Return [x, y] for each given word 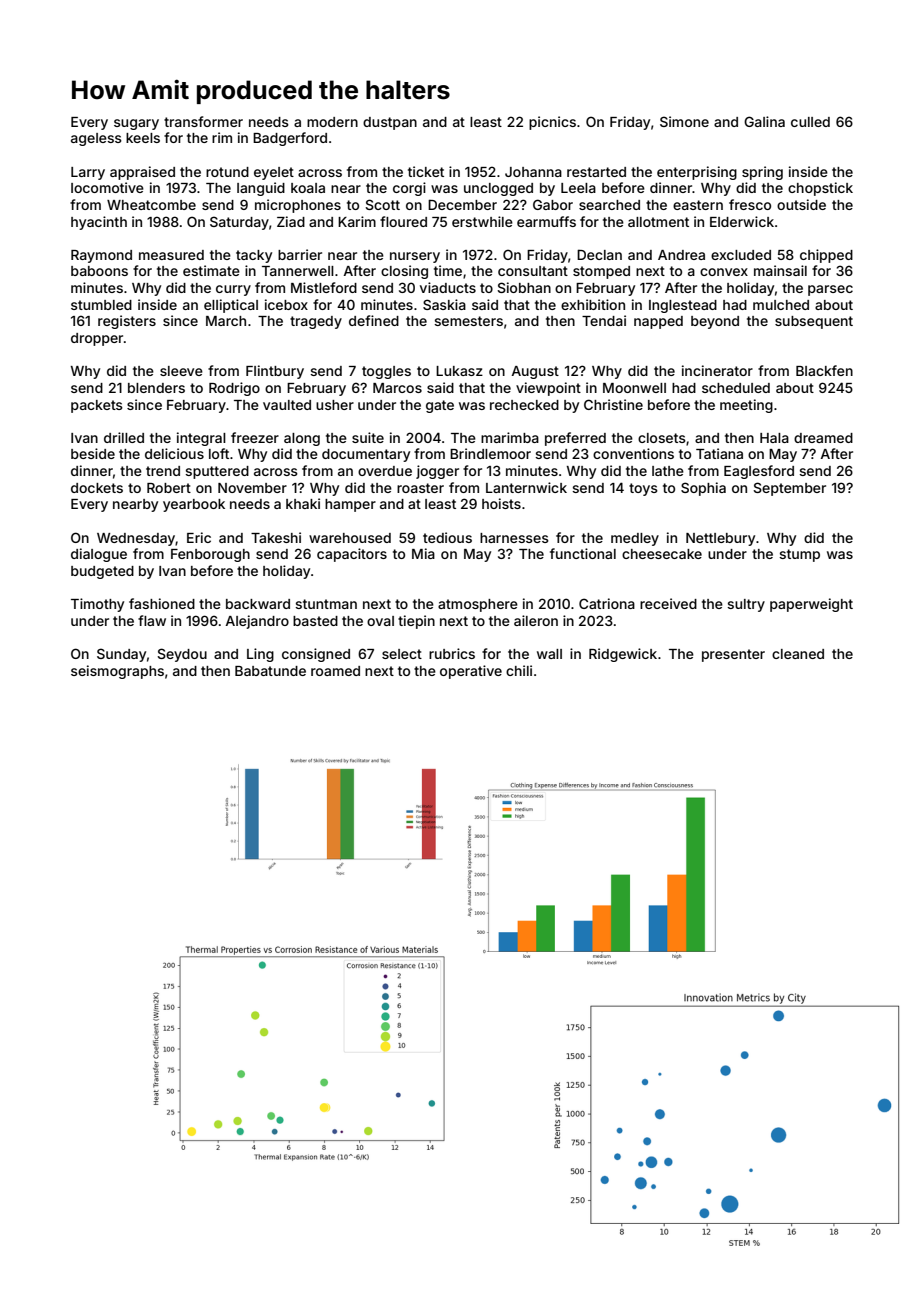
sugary [136, 124]
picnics [552, 123]
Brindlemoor [490, 453]
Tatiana [719, 453]
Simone [684, 121]
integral [201, 439]
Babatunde [270, 671]
